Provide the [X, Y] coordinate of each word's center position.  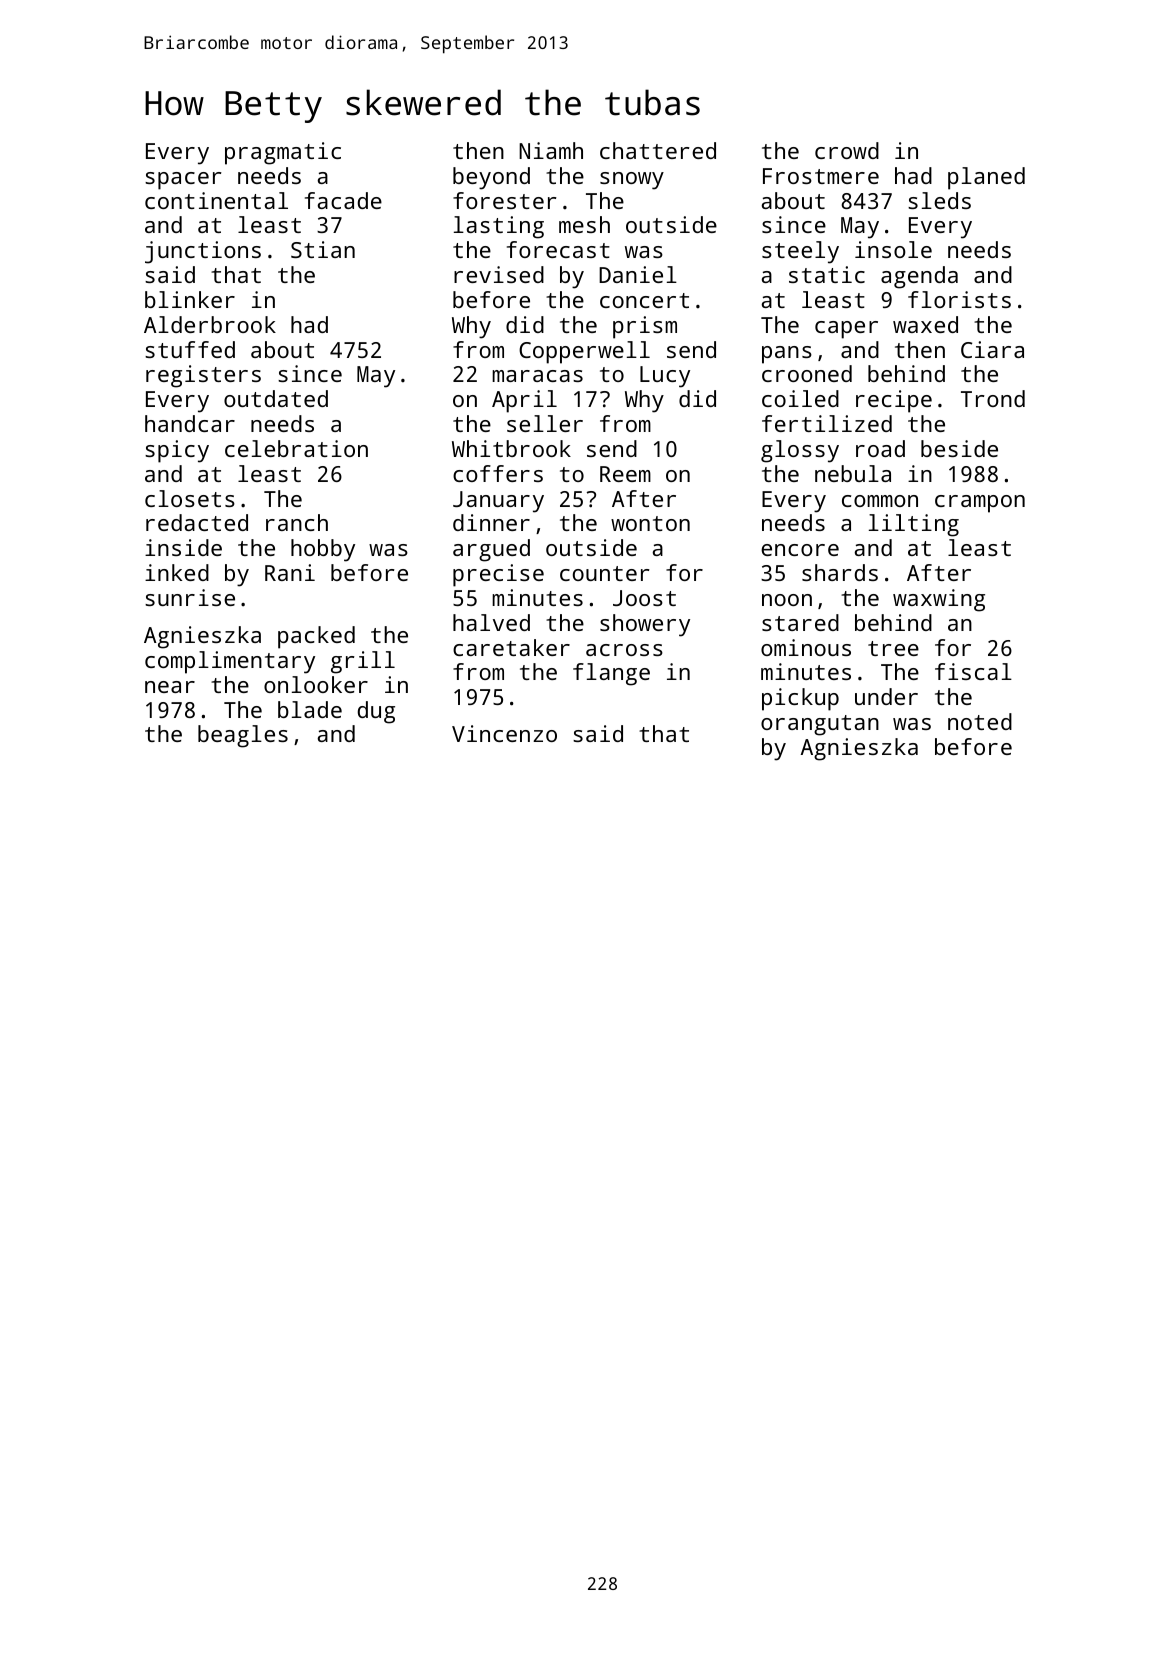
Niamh [551, 150]
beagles [243, 736]
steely [800, 252]
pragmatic [283, 153]
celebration [296, 448]
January [498, 502]
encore [800, 550]
